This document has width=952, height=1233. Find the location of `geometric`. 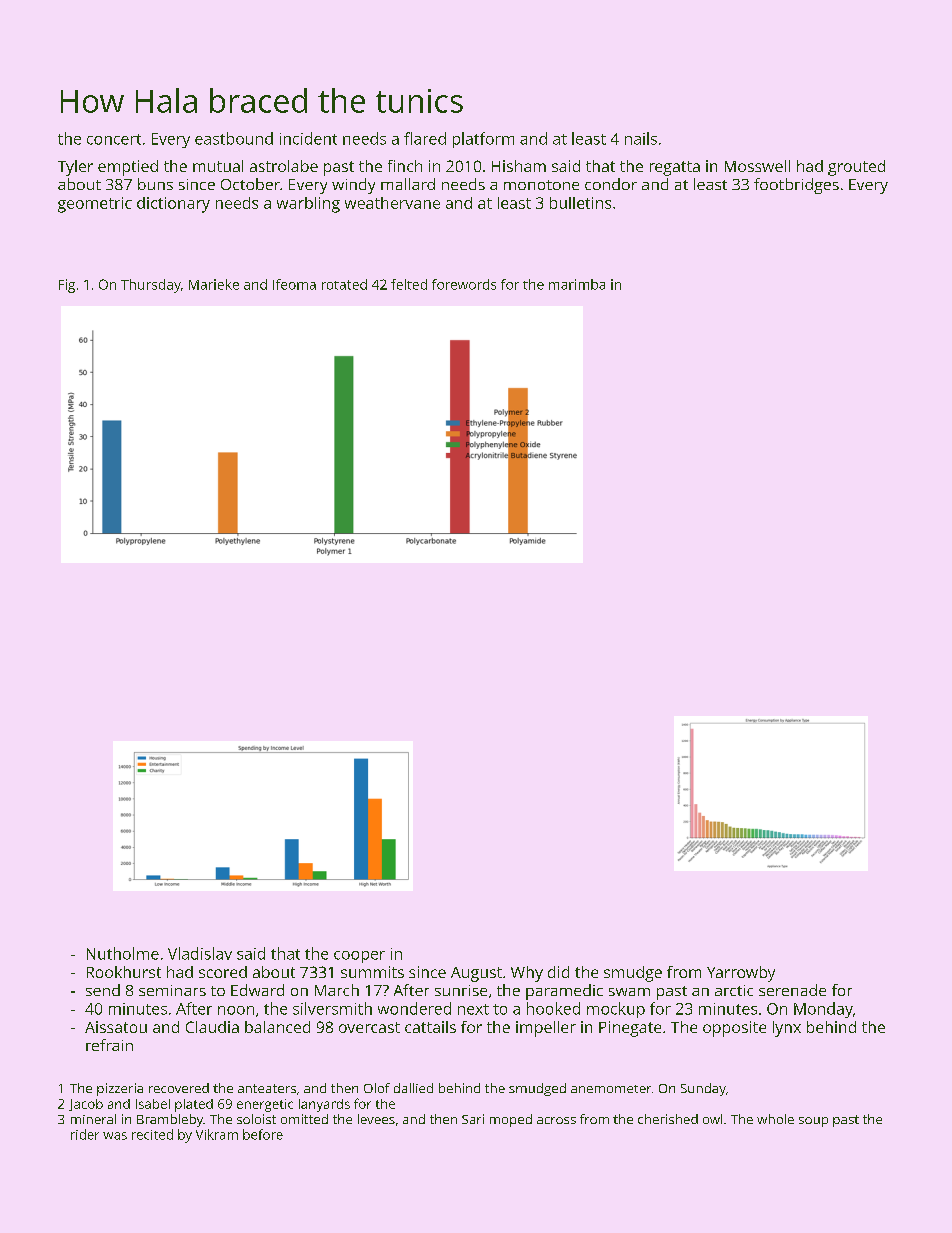

geometric is located at coordinates (95, 205).
